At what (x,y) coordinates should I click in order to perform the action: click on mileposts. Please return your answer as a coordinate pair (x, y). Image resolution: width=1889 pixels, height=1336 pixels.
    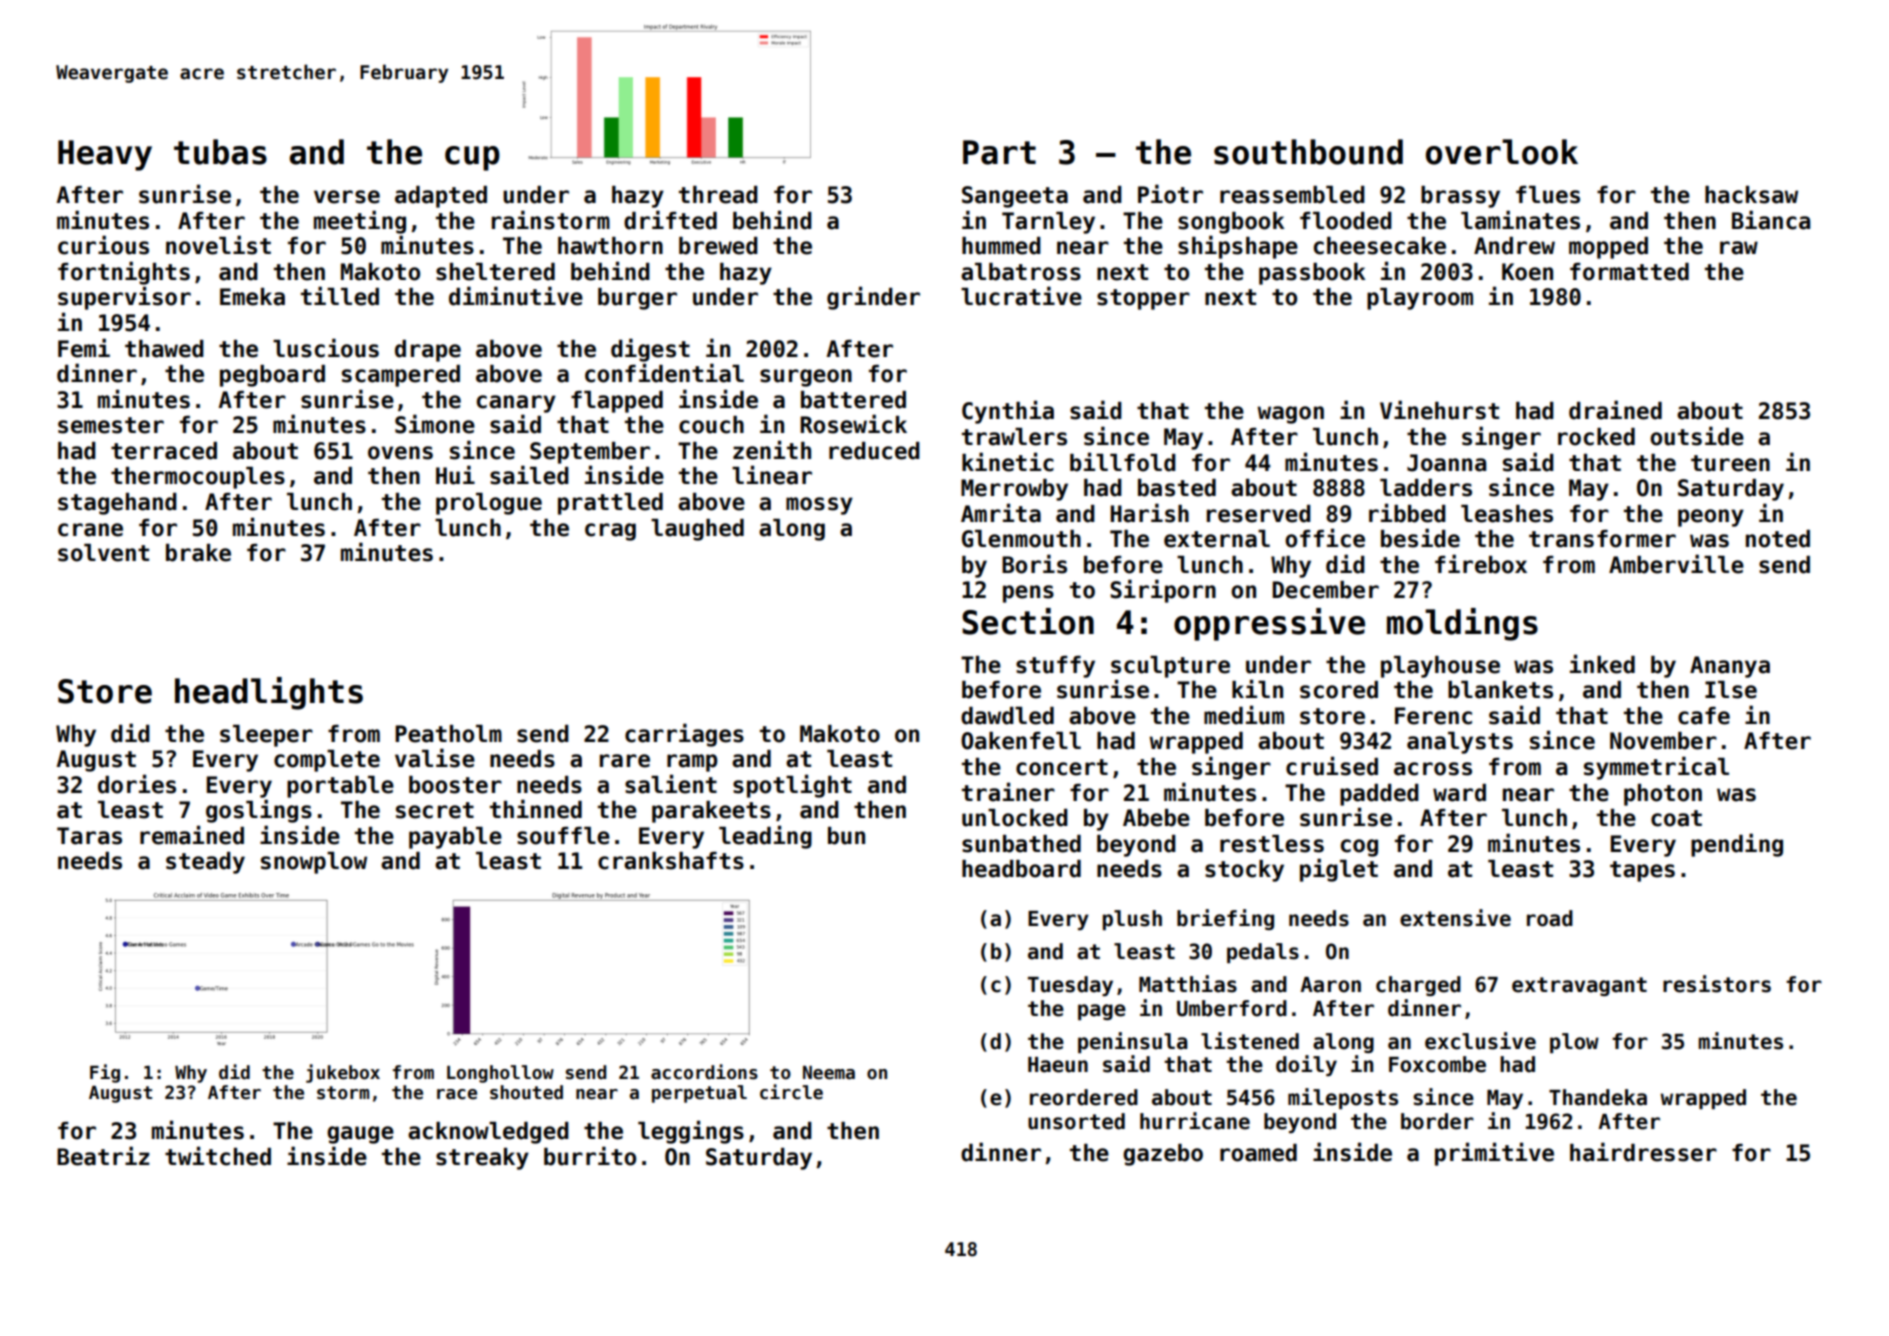
    Looking at the image, I should click on (1343, 1098).
